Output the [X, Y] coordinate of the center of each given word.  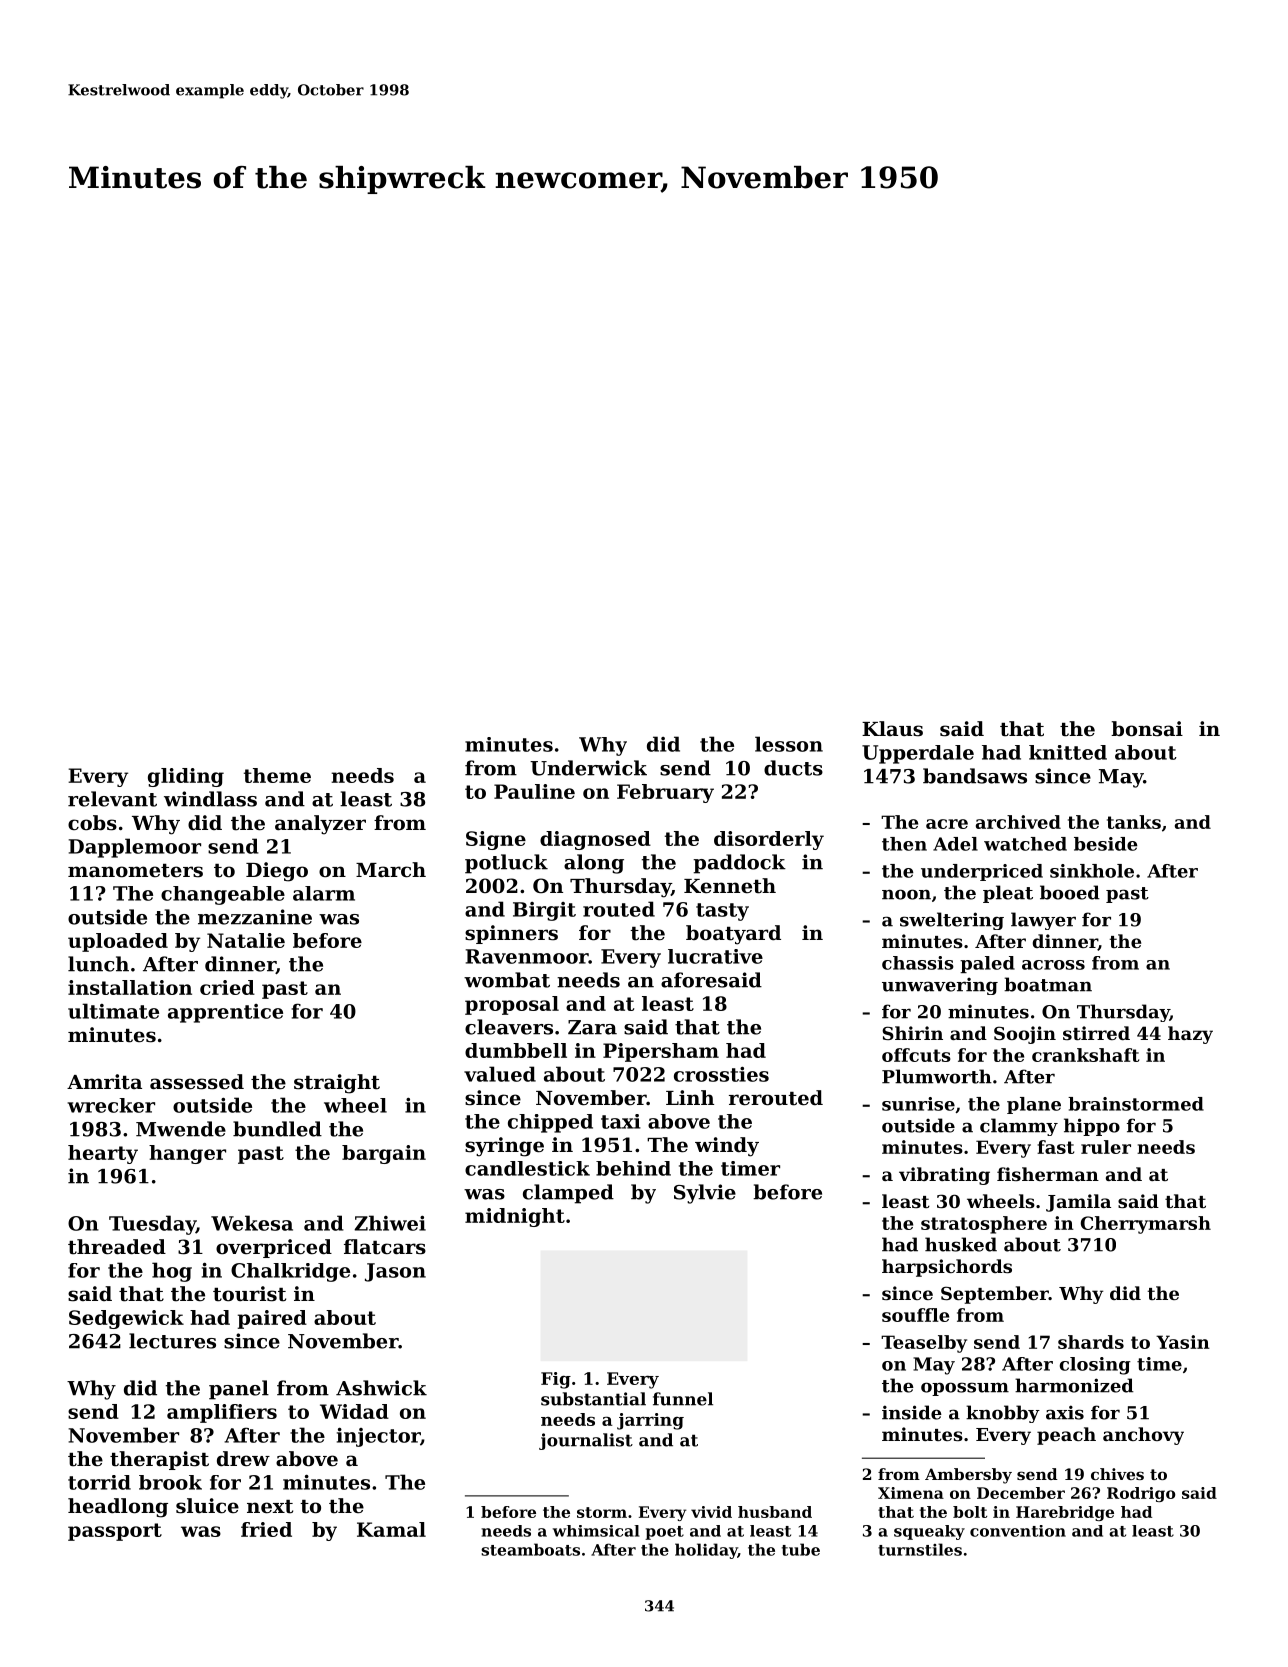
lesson [789, 744]
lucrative [715, 956]
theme [277, 775]
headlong [118, 1508]
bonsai [1147, 729]
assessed [197, 1082]
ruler [1106, 1147]
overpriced [274, 1248]
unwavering [940, 986]
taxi [621, 1121]
